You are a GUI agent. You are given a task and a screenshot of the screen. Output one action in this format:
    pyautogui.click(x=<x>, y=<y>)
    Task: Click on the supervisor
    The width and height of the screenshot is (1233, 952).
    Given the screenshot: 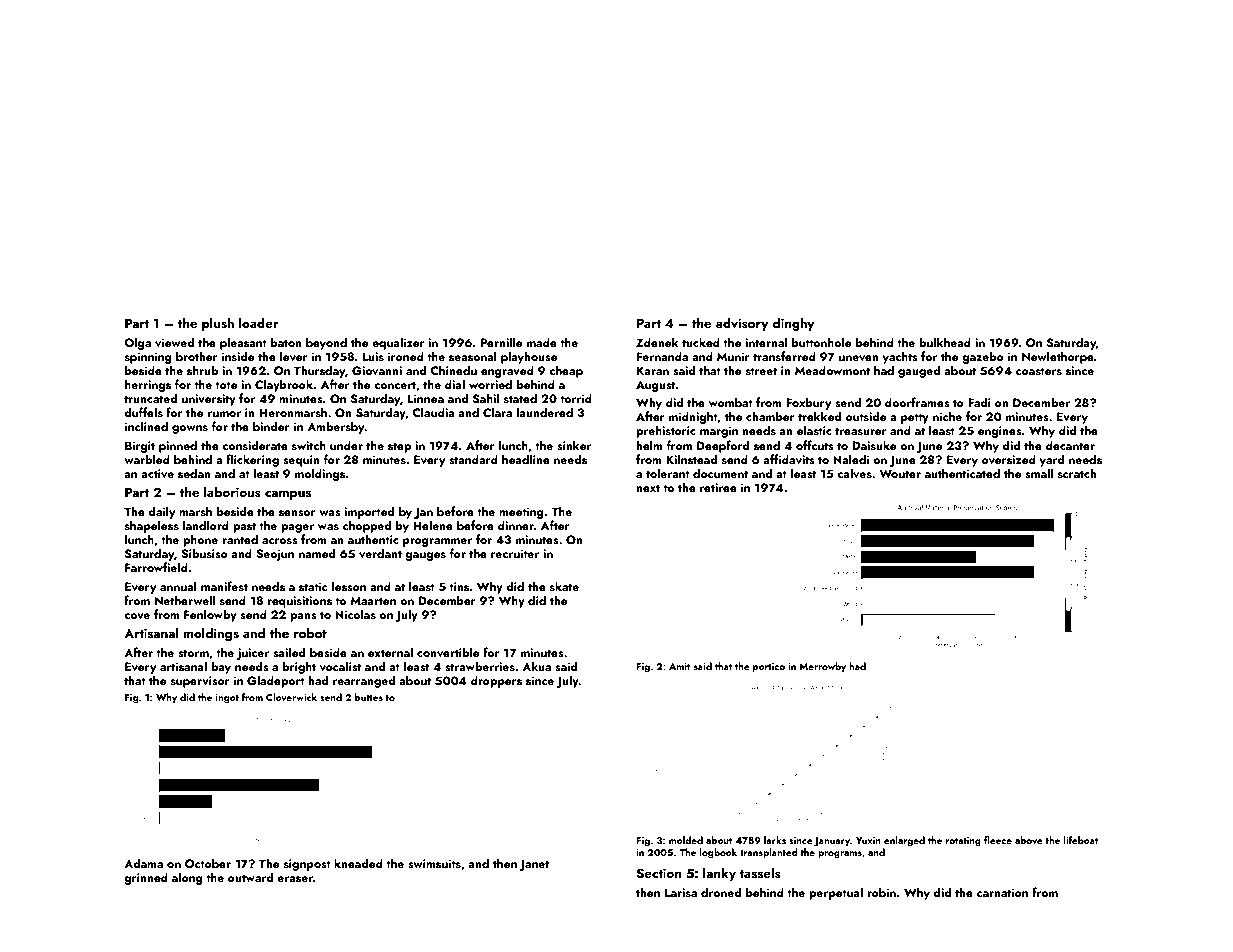 What is the action you would take?
    pyautogui.click(x=200, y=682)
